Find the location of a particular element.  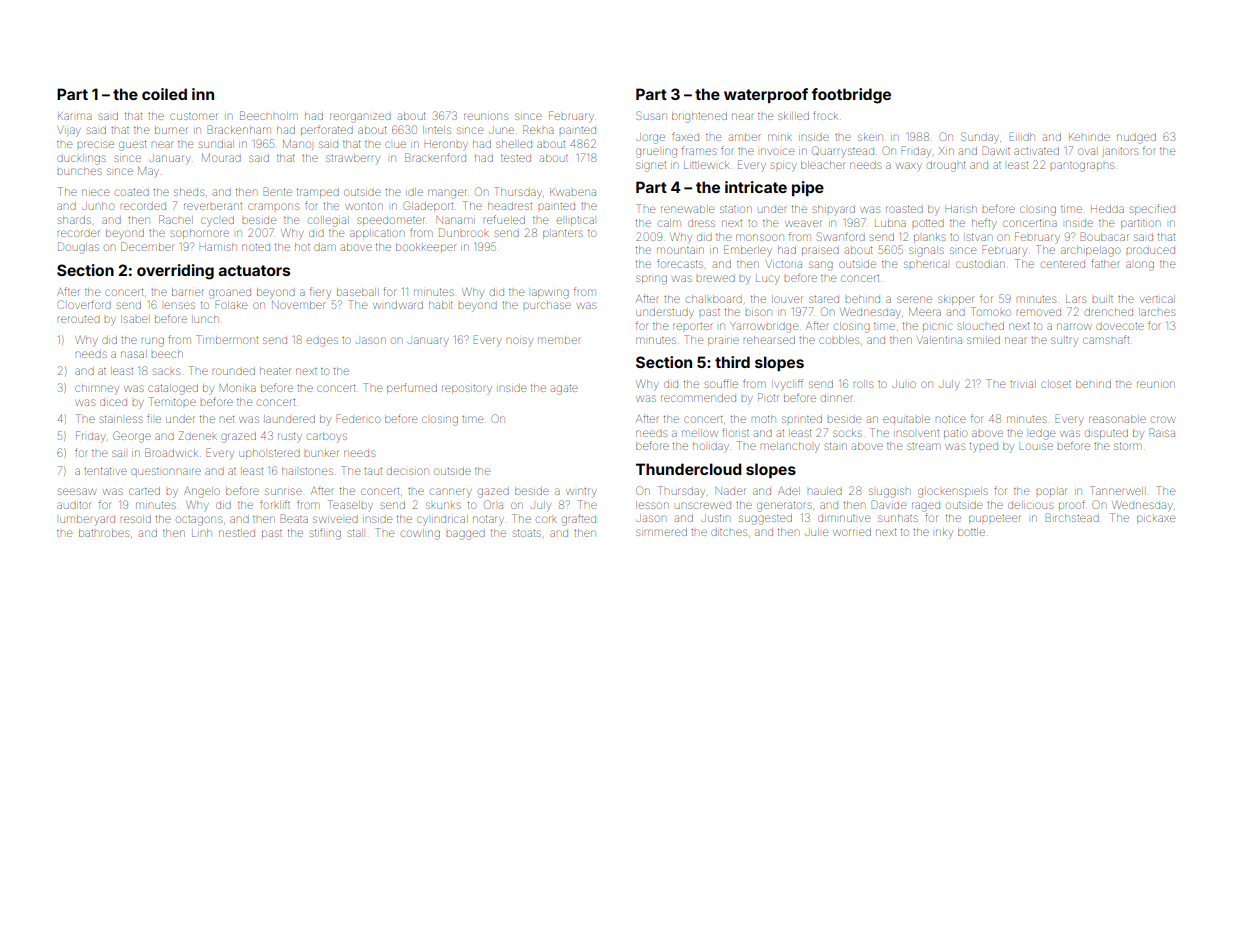

smiled is located at coordinates (983, 340).
